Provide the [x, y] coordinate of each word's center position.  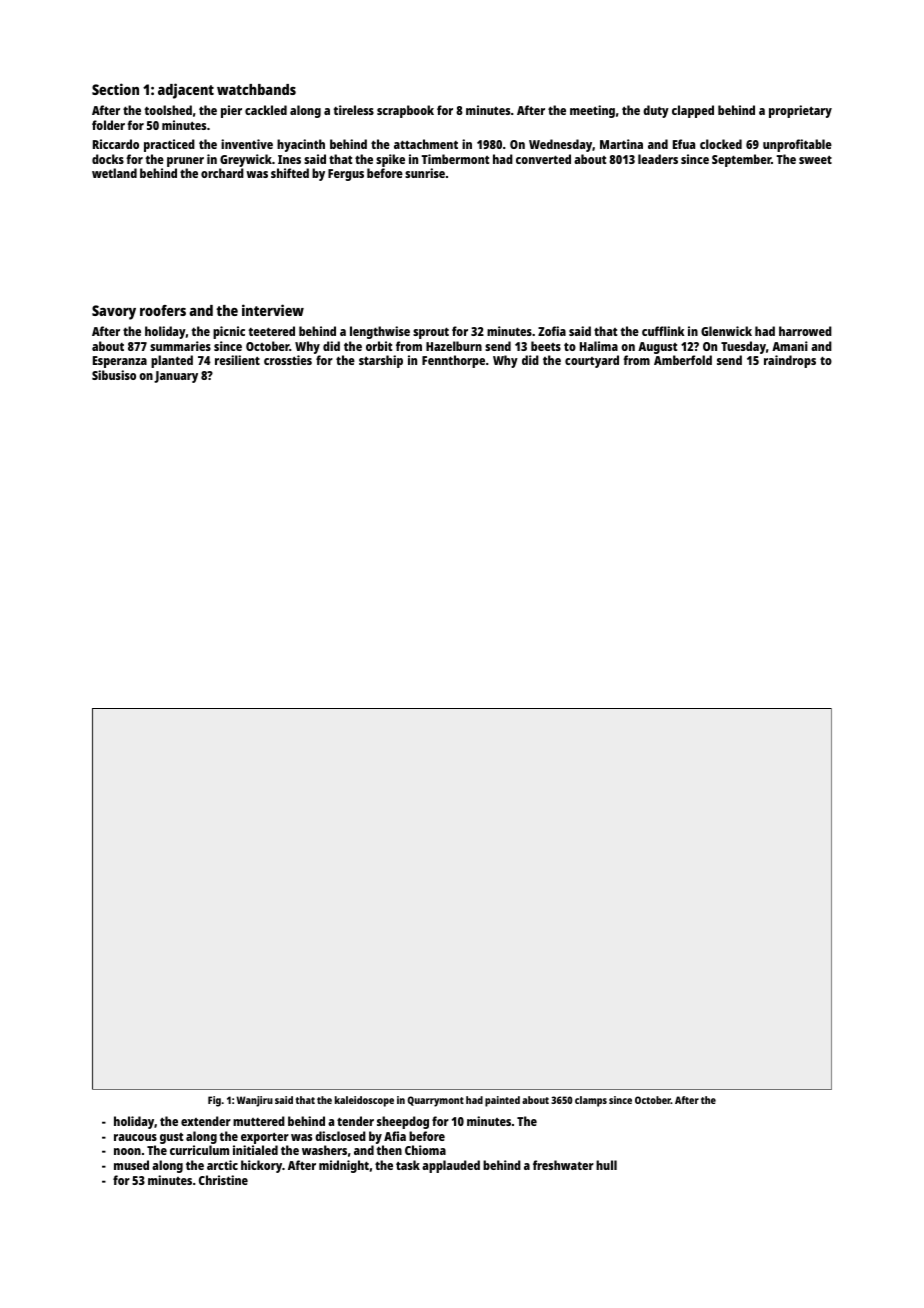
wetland [114, 173]
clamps [591, 1101]
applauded [451, 1166]
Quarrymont [435, 1101]
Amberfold [683, 360]
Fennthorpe [453, 361]
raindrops [790, 361]
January [176, 377]
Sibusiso [114, 375]
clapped [693, 111]
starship [381, 361]
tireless [353, 110]
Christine [223, 1180]
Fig [214, 1101]
